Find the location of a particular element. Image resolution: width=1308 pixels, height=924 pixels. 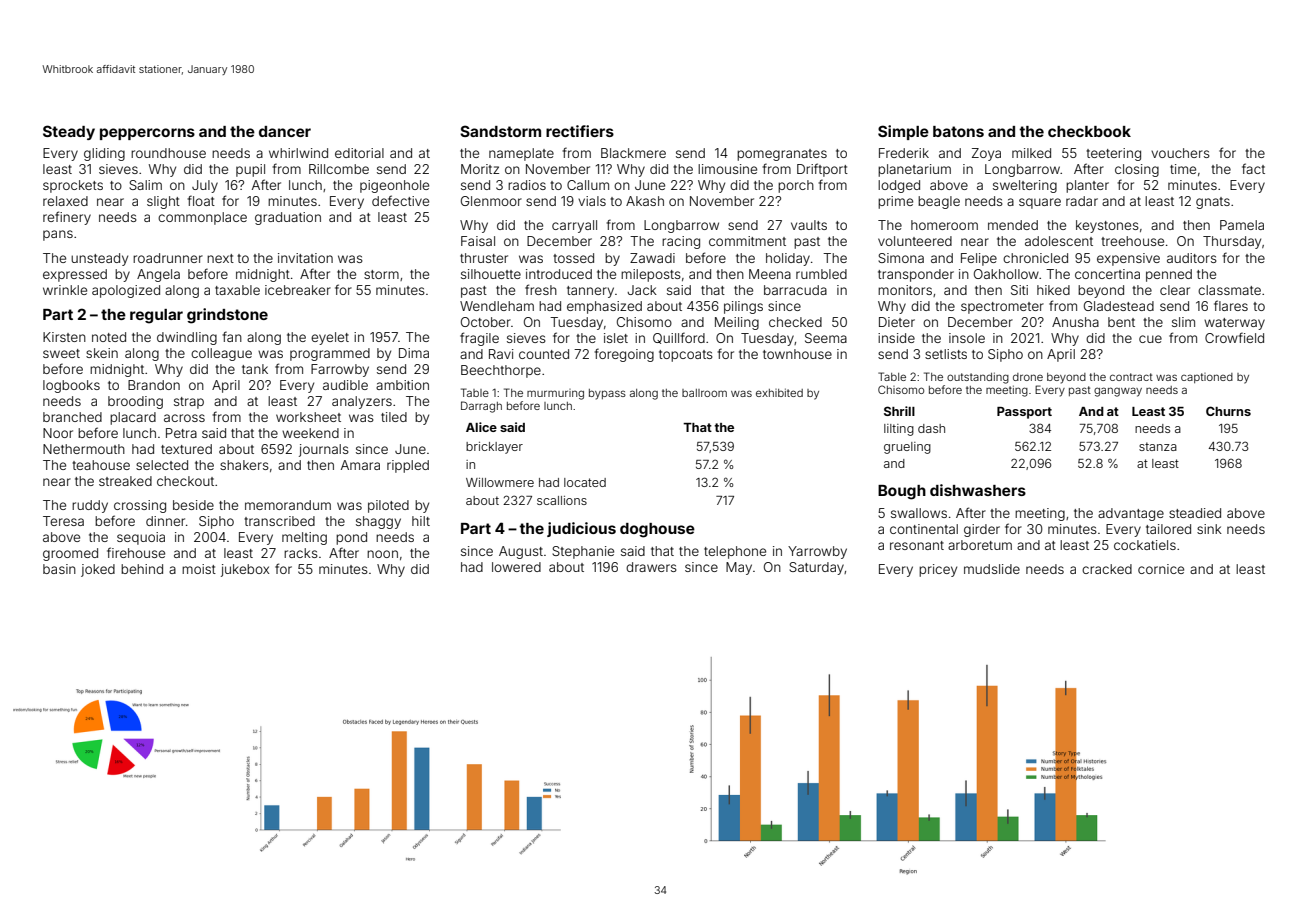

Shrill is located at coordinates (899, 411).
